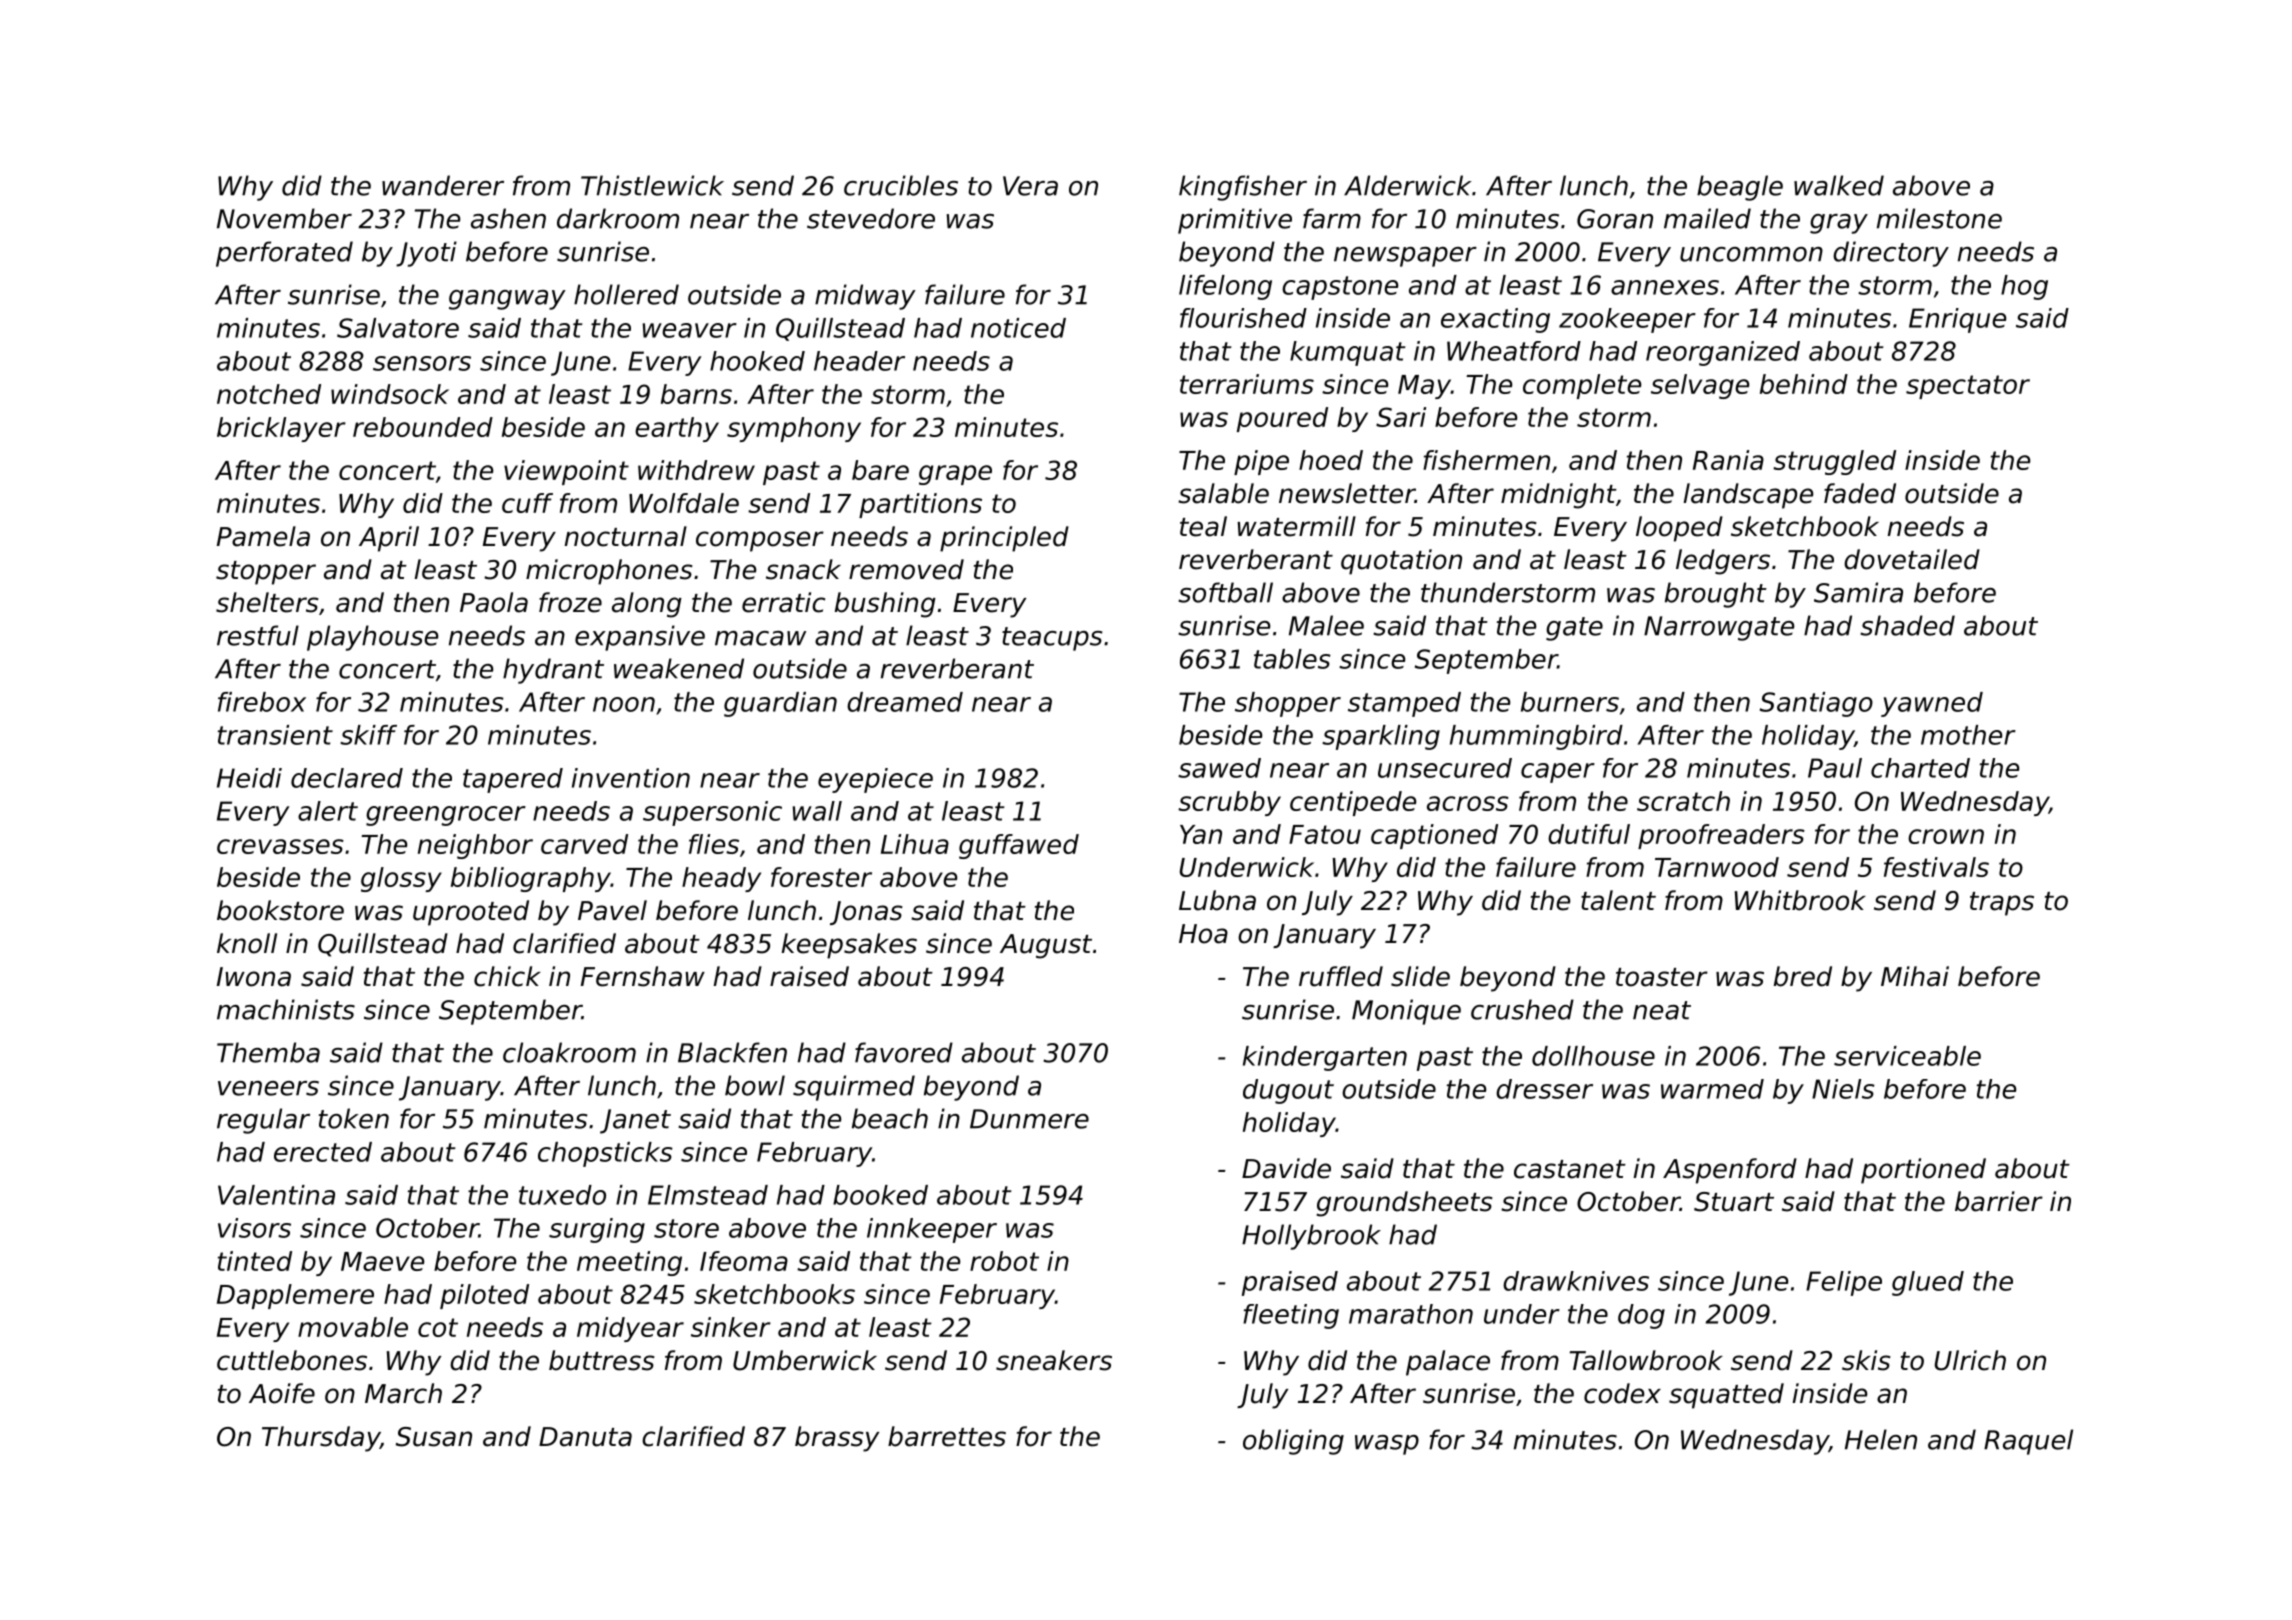 This document has width=2292, height=1620. What do you see at coordinates (1201, 834) in the document?
I see `Yan` at bounding box center [1201, 834].
